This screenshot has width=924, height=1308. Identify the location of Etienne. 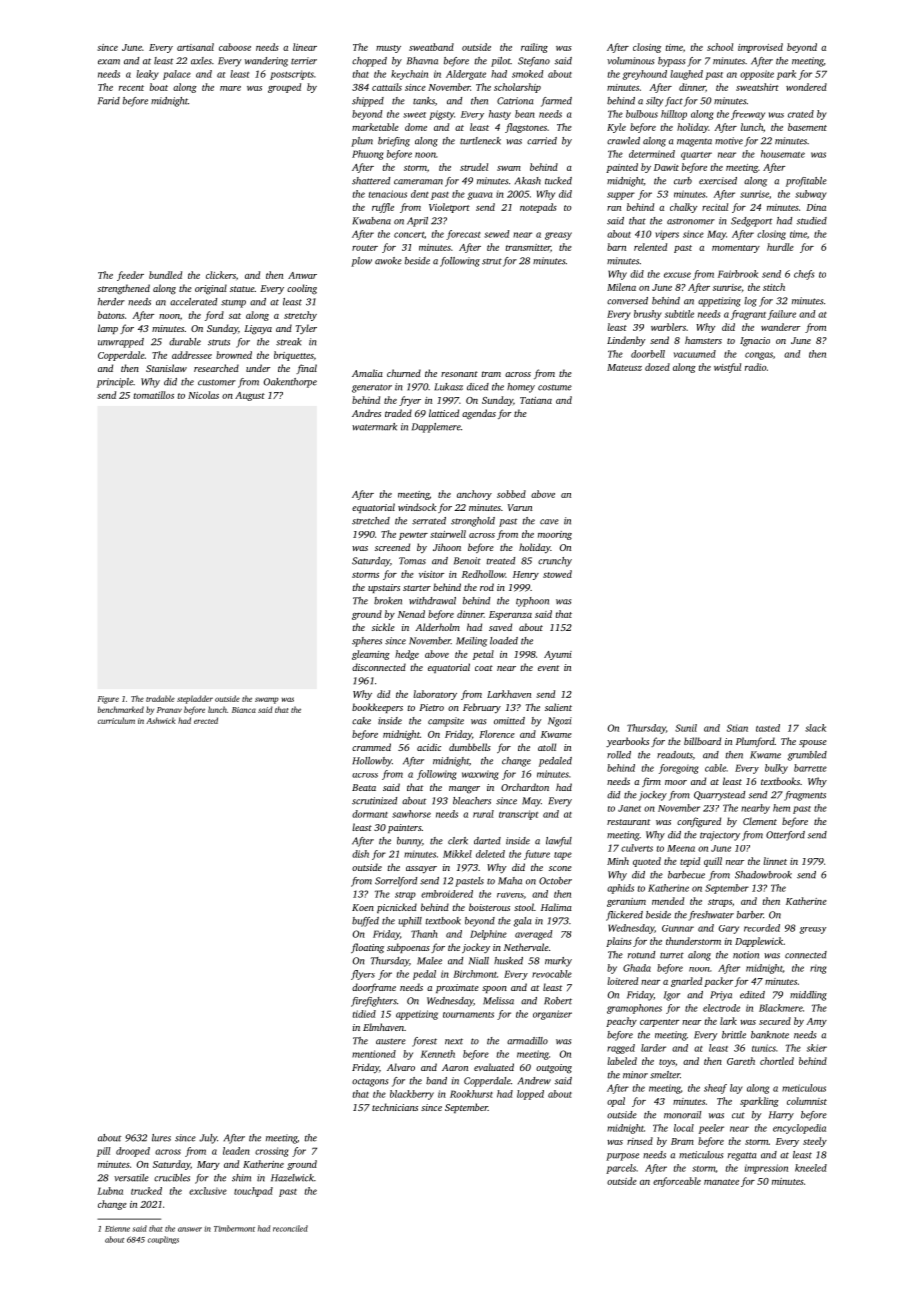
(117, 1229).
